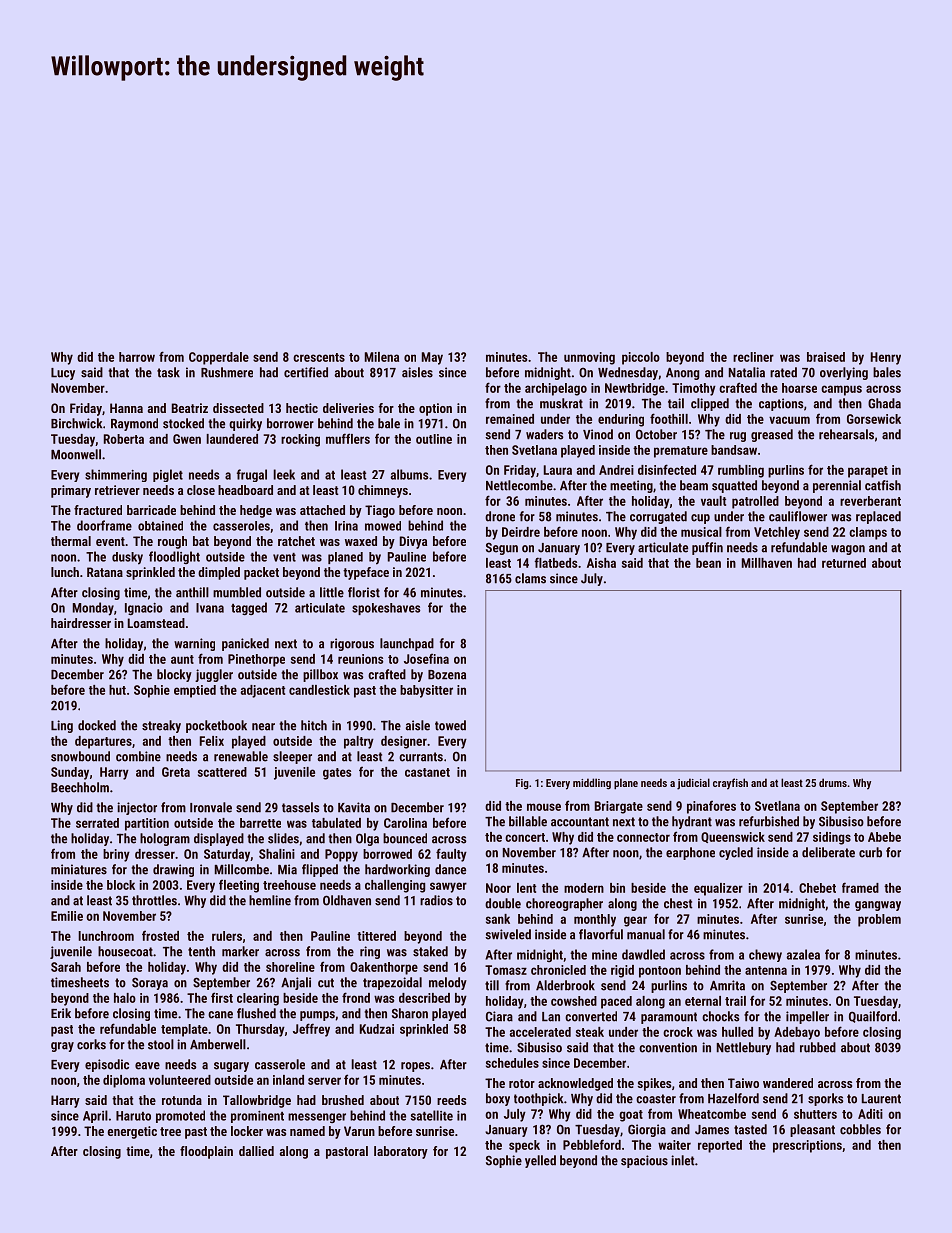 This screenshot has width=952, height=1233. What do you see at coordinates (256, 1151) in the screenshot?
I see `dallied` at bounding box center [256, 1151].
